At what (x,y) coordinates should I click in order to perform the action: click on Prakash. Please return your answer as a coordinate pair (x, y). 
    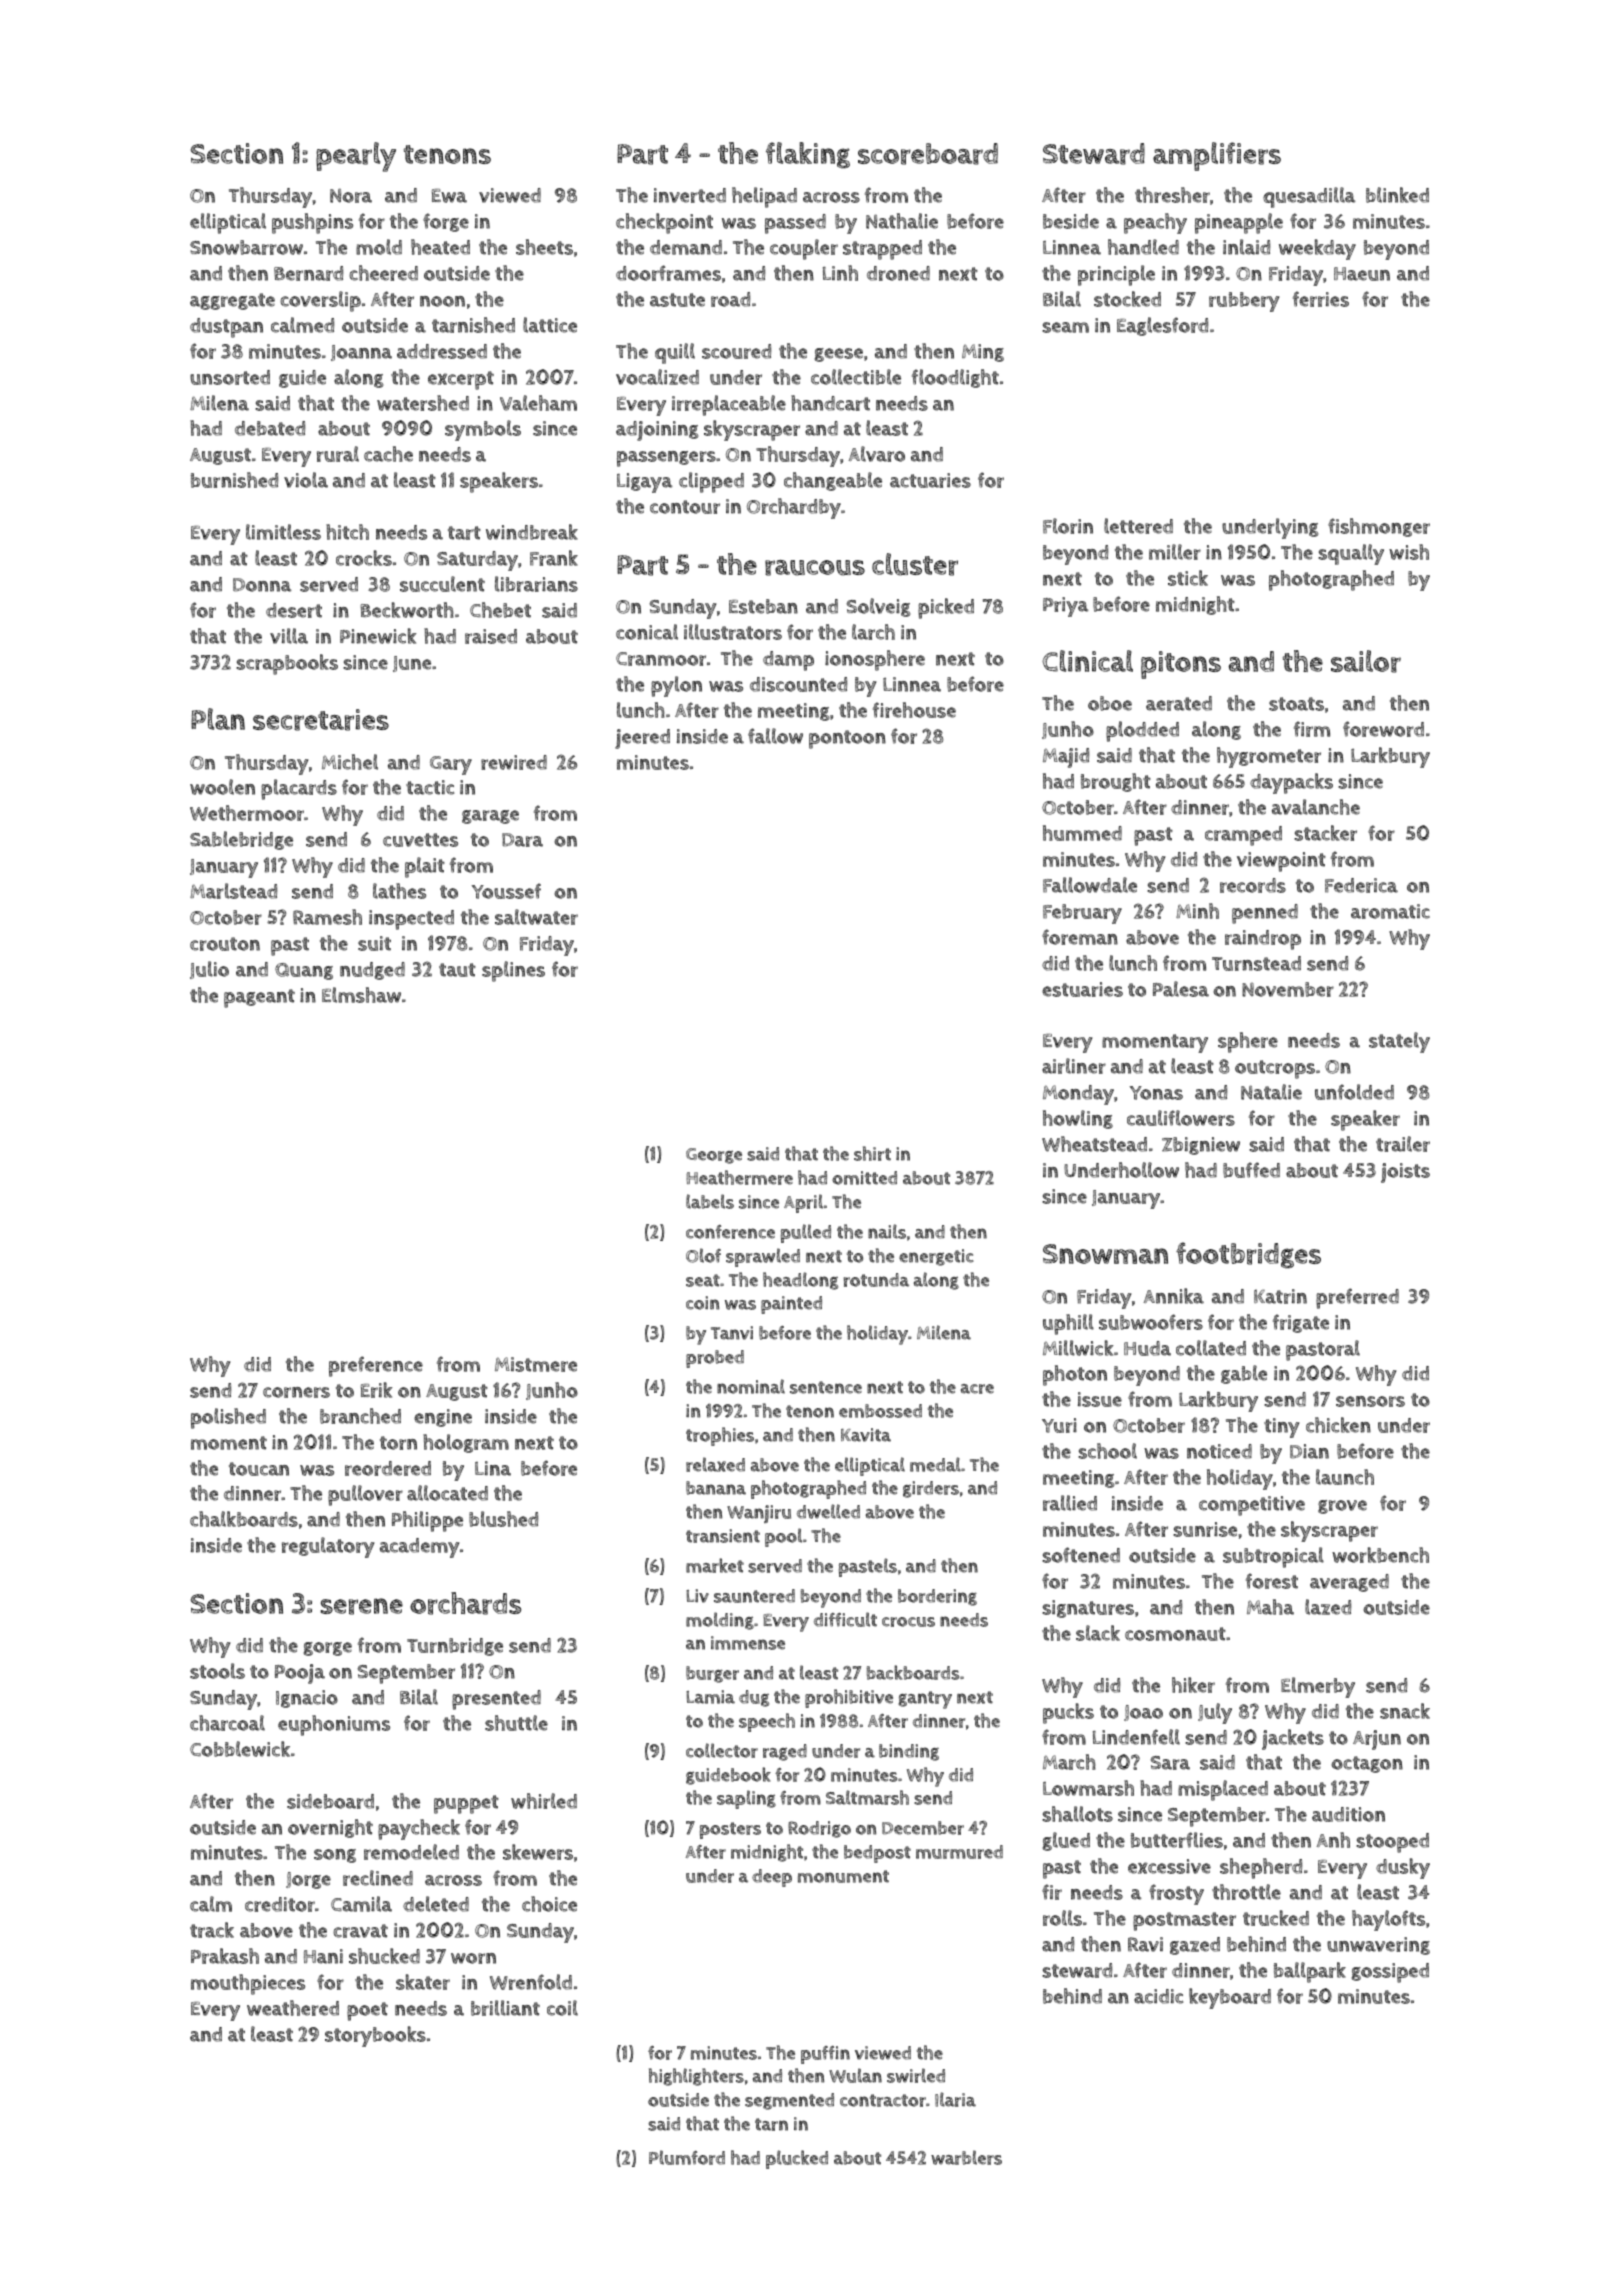
    Looking at the image, I should click on (225, 1956).
